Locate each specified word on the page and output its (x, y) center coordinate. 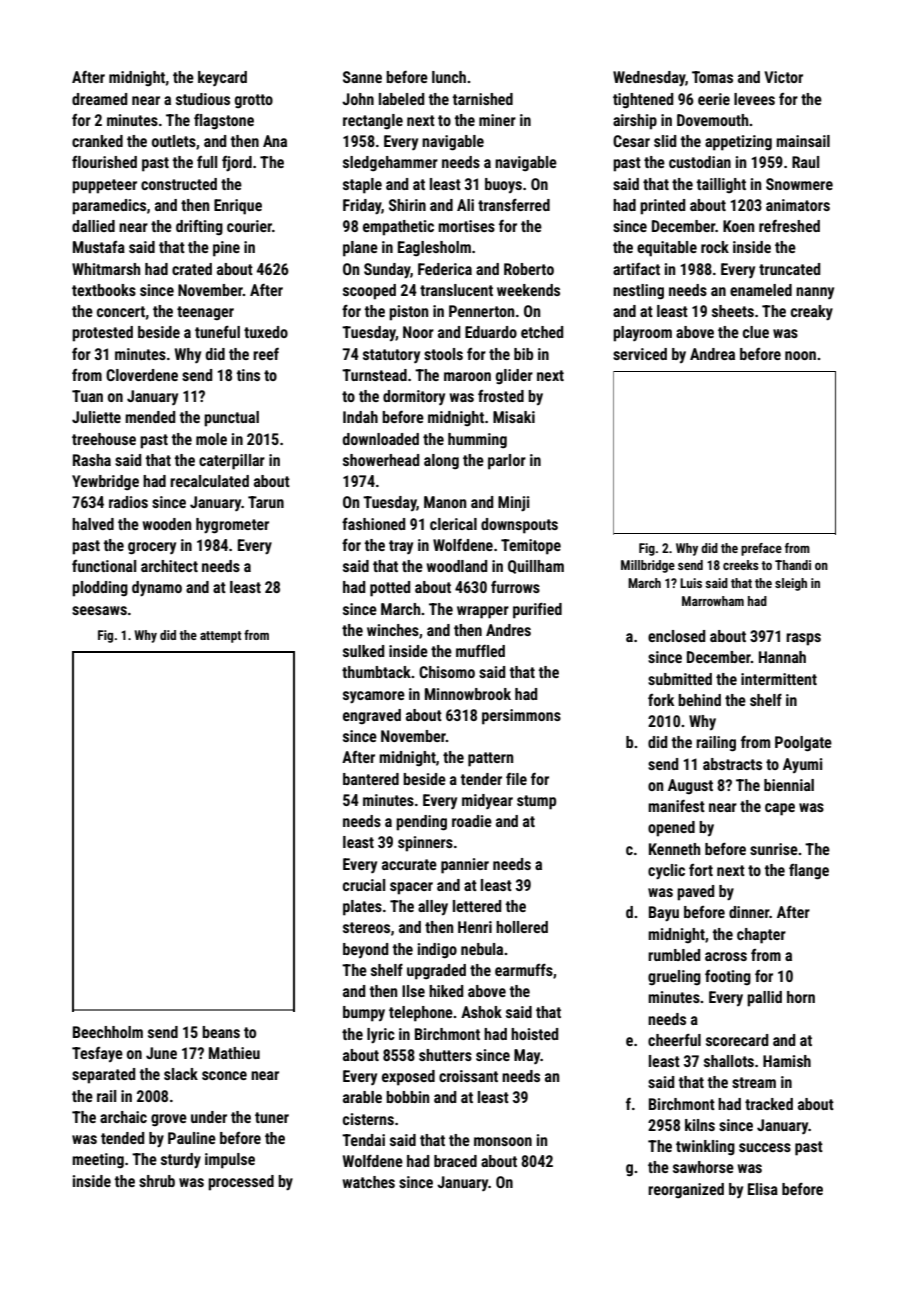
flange (809, 872)
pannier (465, 866)
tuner (272, 1117)
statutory (391, 356)
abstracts (732, 764)
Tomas (712, 77)
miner (497, 120)
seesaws (99, 610)
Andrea (712, 354)
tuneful (217, 331)
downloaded (381, 439)
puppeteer (104, 186)
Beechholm (108, 1032)
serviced (640, 354)
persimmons (521, 717)
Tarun (266, 502)
